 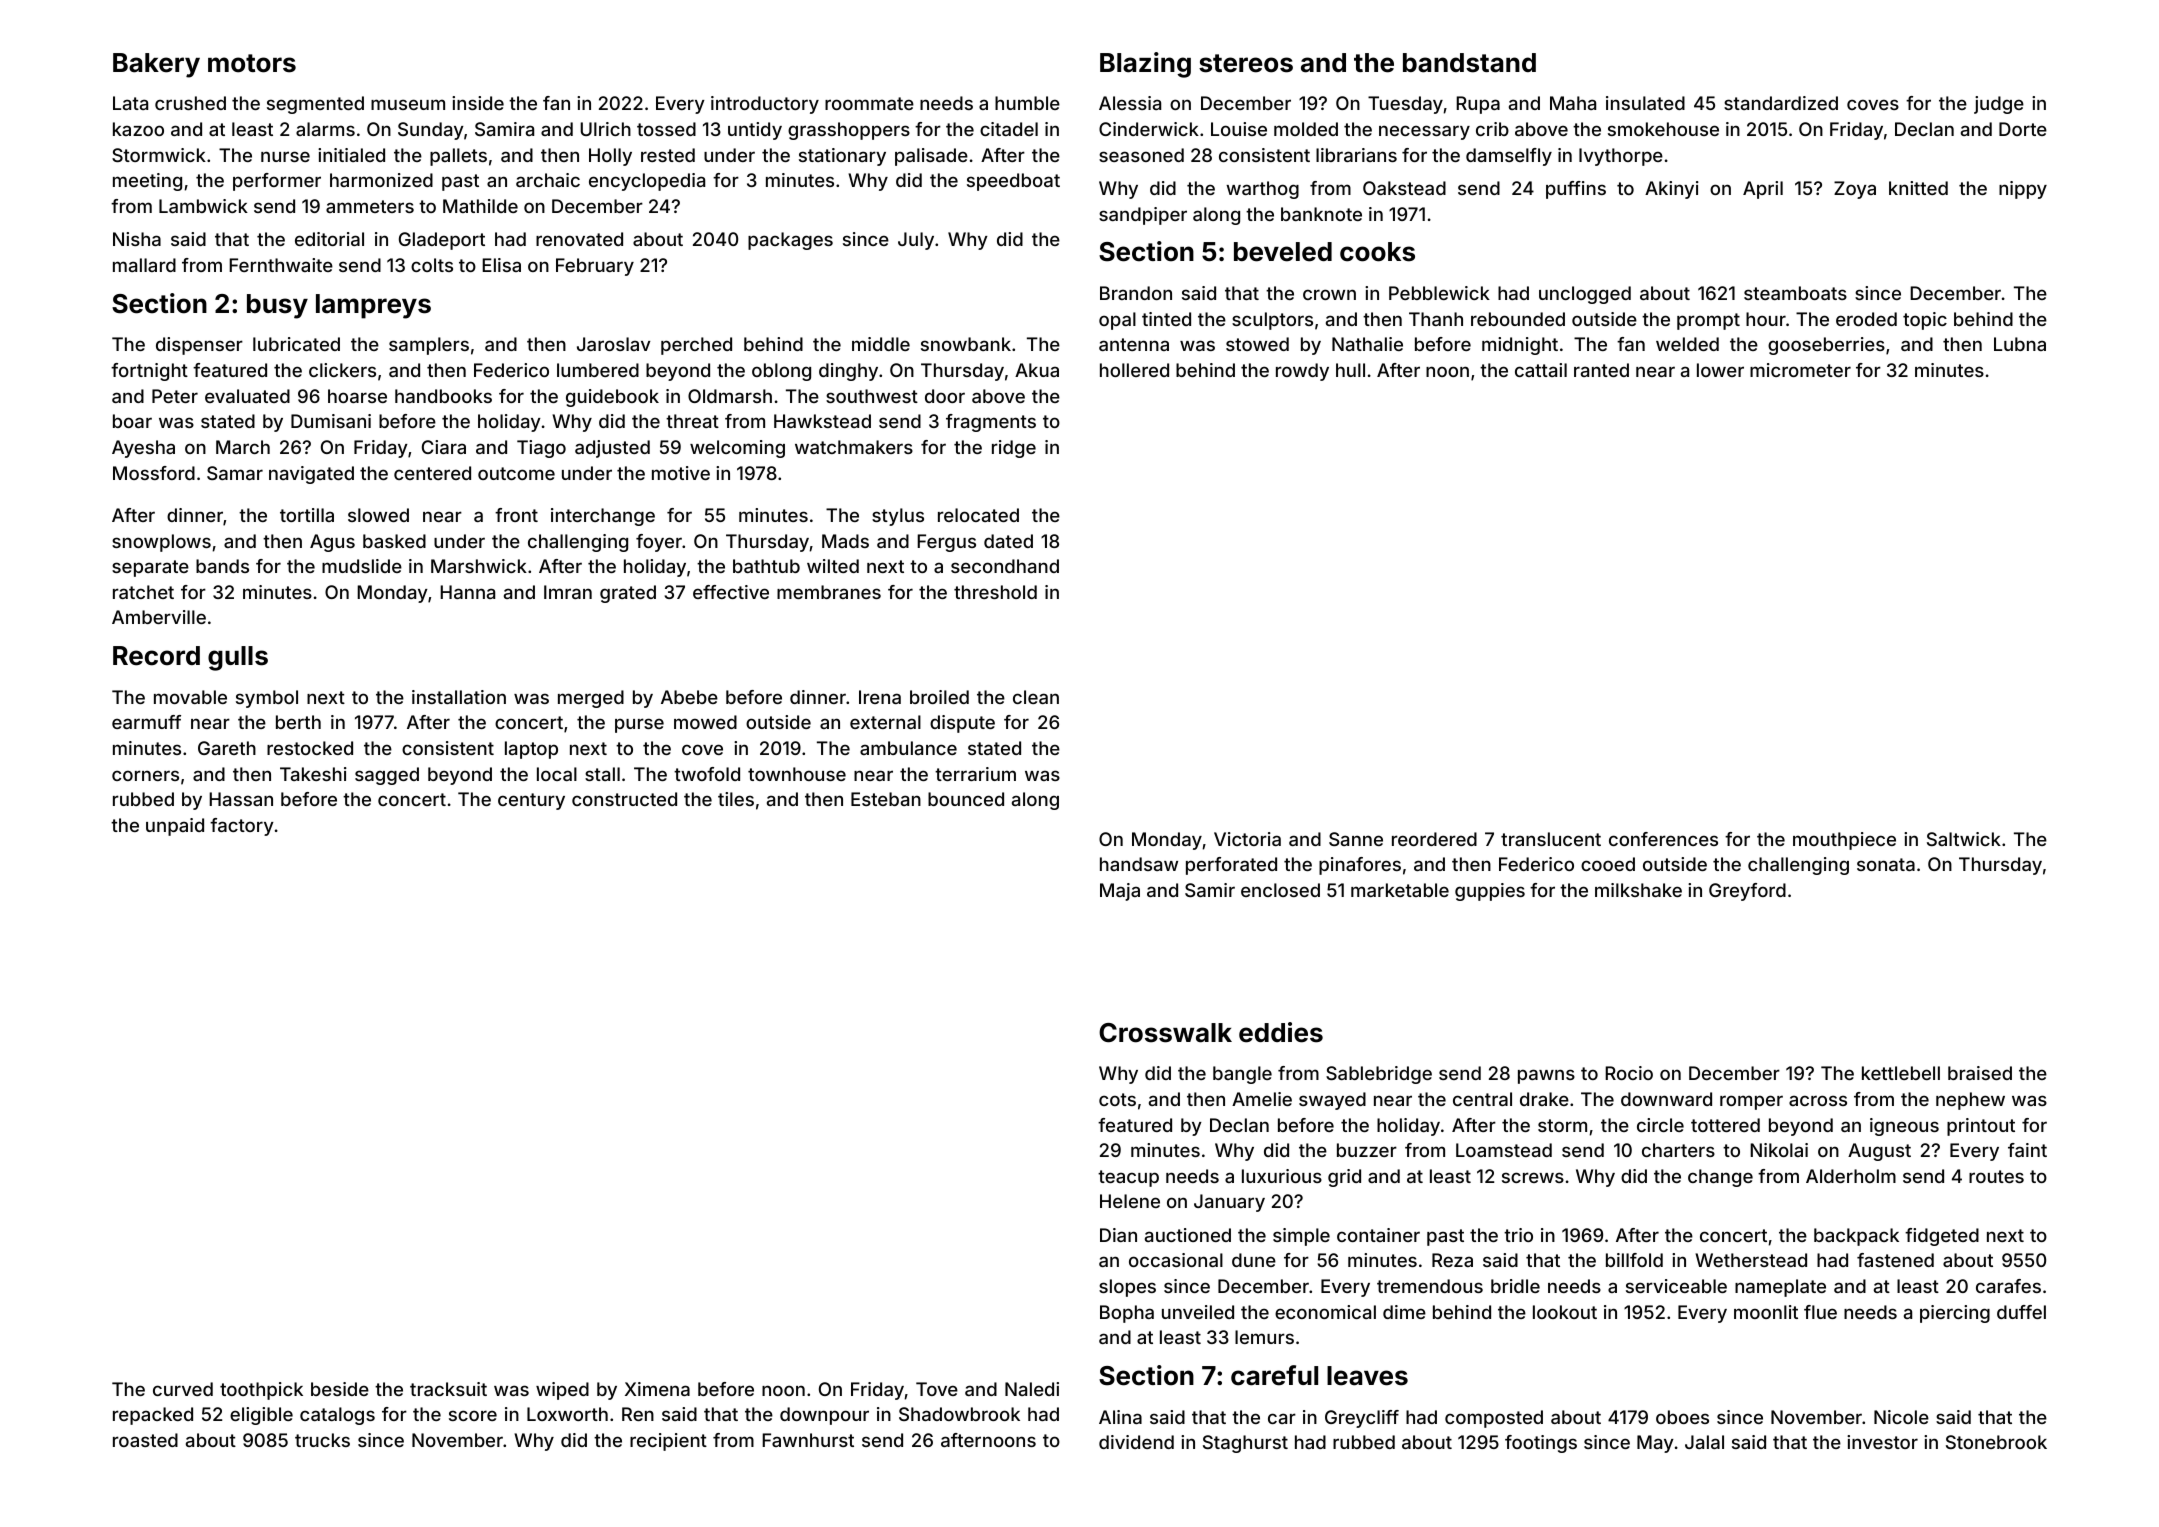 What do you see at coordinates (808, 1440) in the document?
I see `Fawnhurst` at bounding box center [808, 1440].
